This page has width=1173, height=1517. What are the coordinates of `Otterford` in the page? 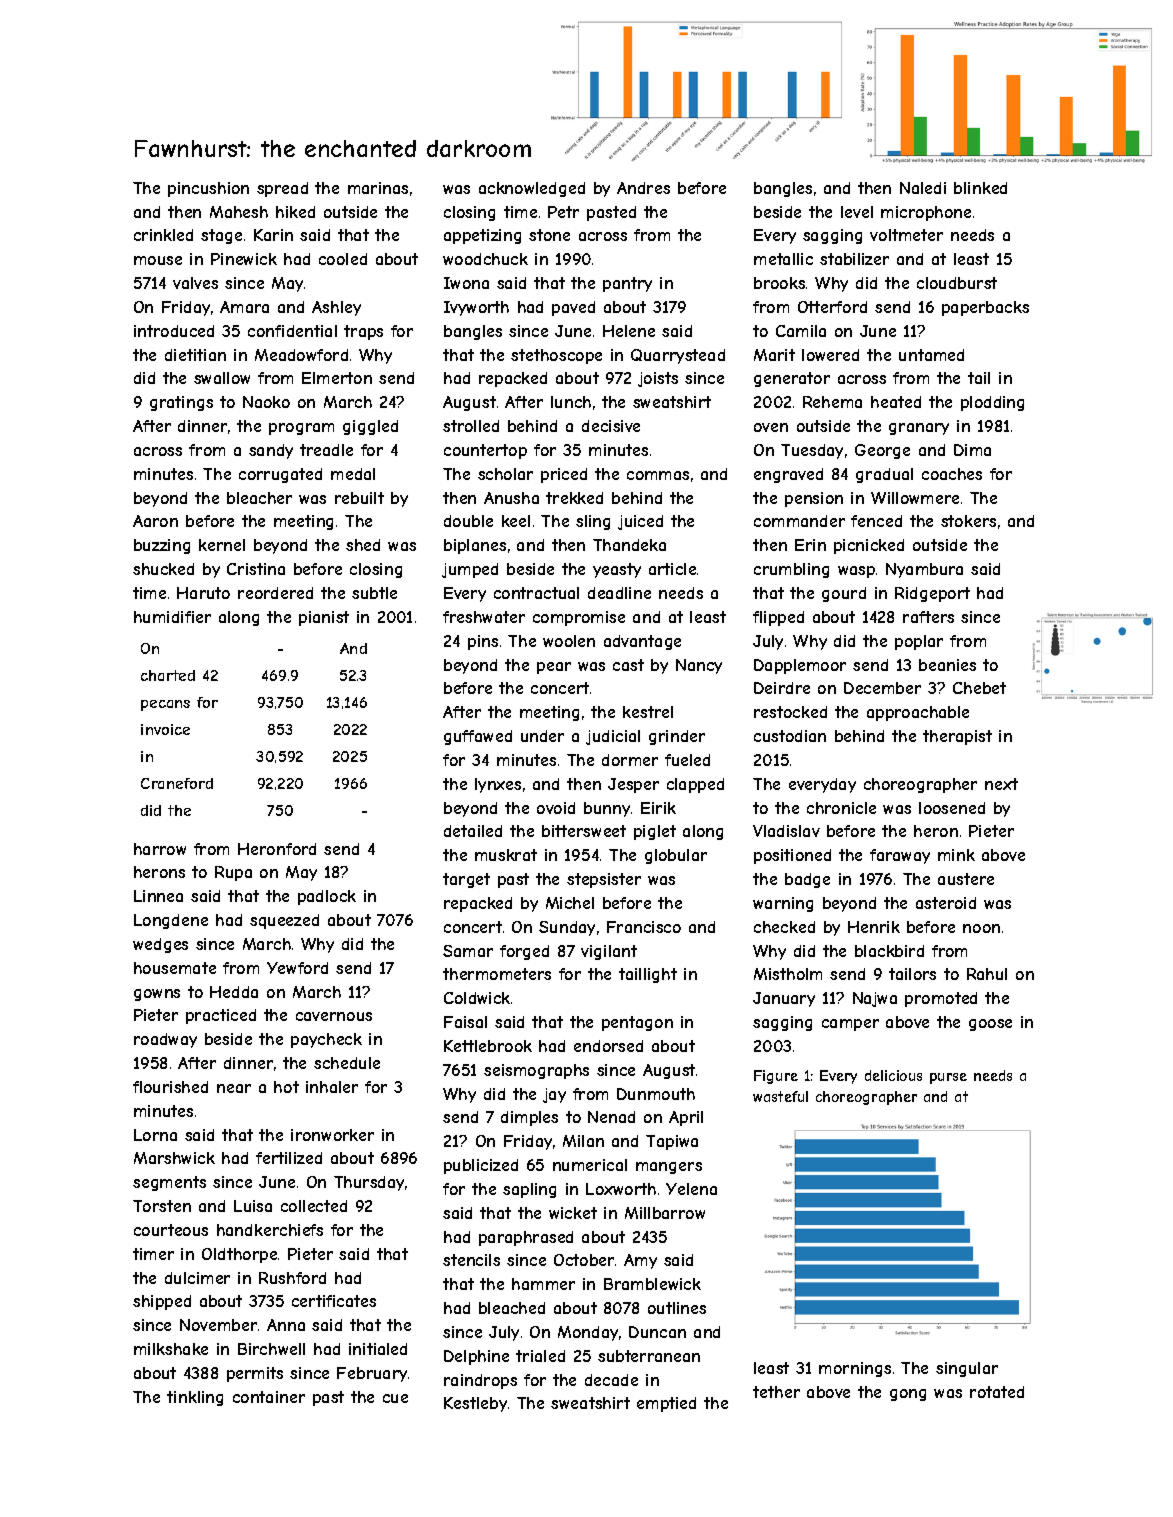 It's located at (832, 307).
